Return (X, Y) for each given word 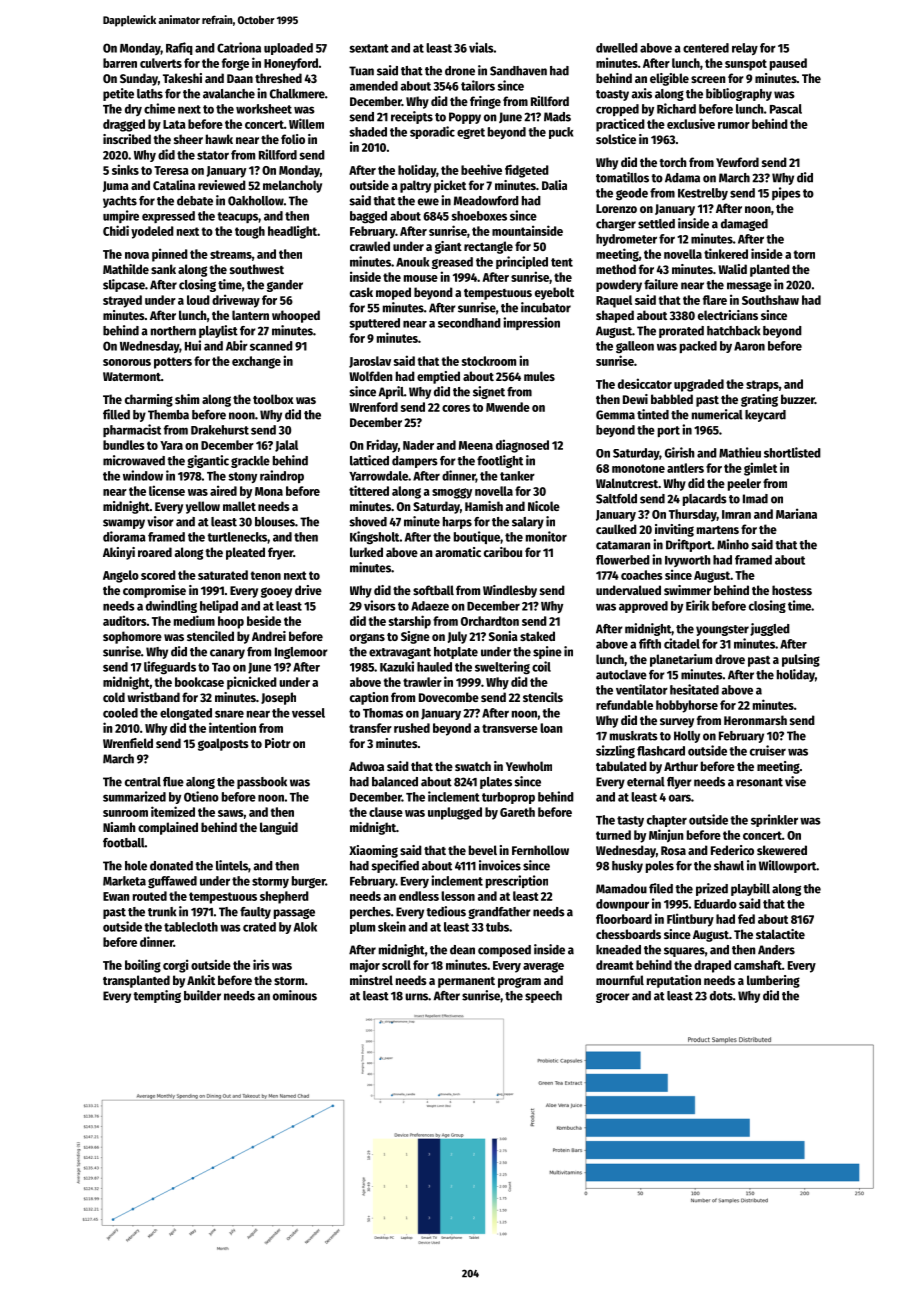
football (124, 843)
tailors (478, 85)
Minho (733, 544)
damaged (744, 225)
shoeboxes (479, 216)
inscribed (127, 139)
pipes (786, 193)
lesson (458, 896)
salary (528, 523)
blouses (275, 522)
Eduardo (715, 904)
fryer (280, 553)
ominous (295, 995)
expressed (168, 217)
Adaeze (430, 606)
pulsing (801, 660)
